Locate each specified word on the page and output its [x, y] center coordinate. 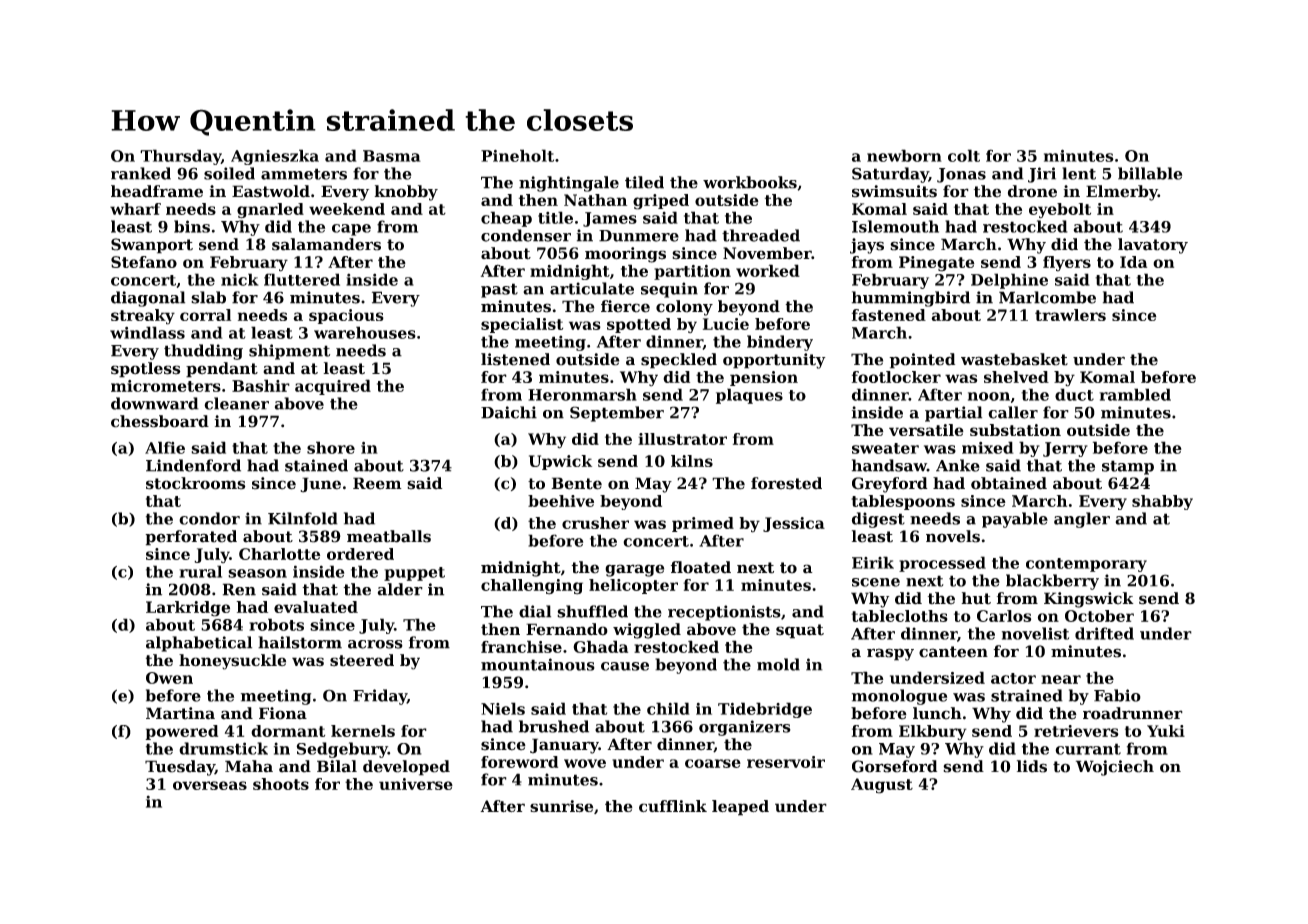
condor [209, 518]
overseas [210, 785]
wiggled [647, 631]
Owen [169, 678]
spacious [346, 316]
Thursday [180, 157]
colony [684, 308]
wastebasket [1014, 359]
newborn [904, 155]
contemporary [1086, 565]
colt [964, 155]
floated [701, 567]
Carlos [1004, 616]
